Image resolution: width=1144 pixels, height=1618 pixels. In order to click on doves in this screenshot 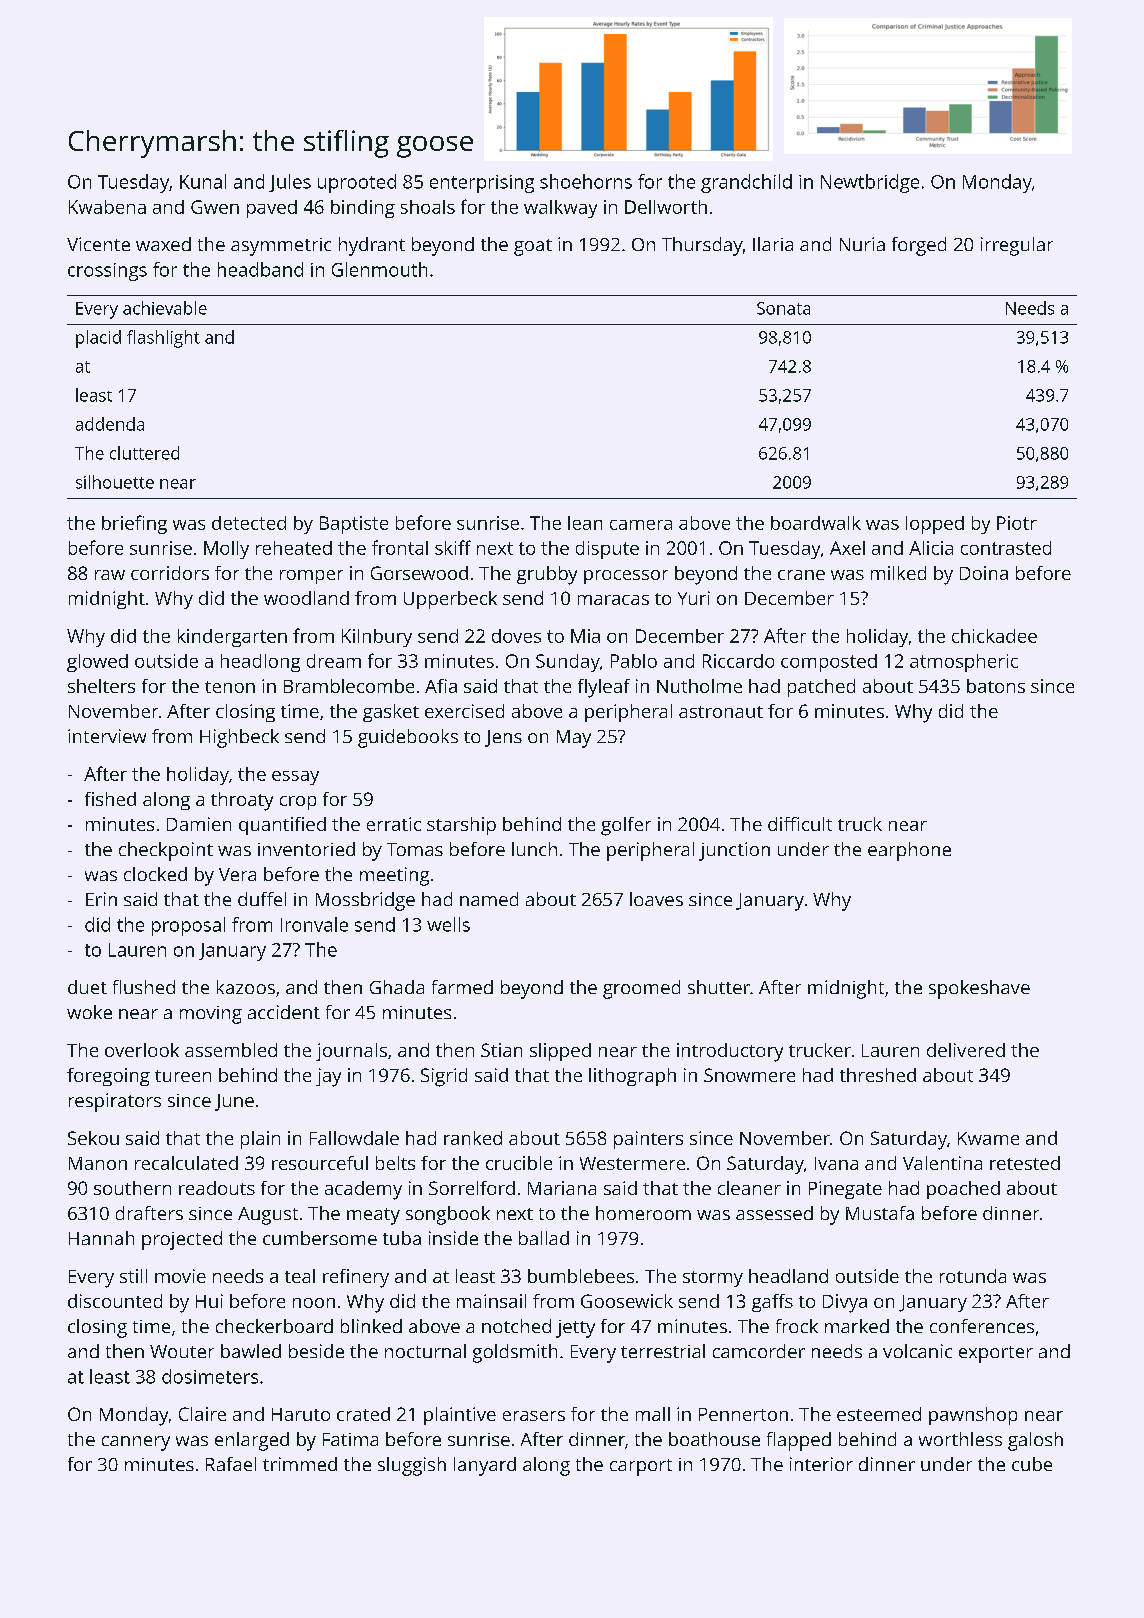, I will do `click(516, 636)`.
